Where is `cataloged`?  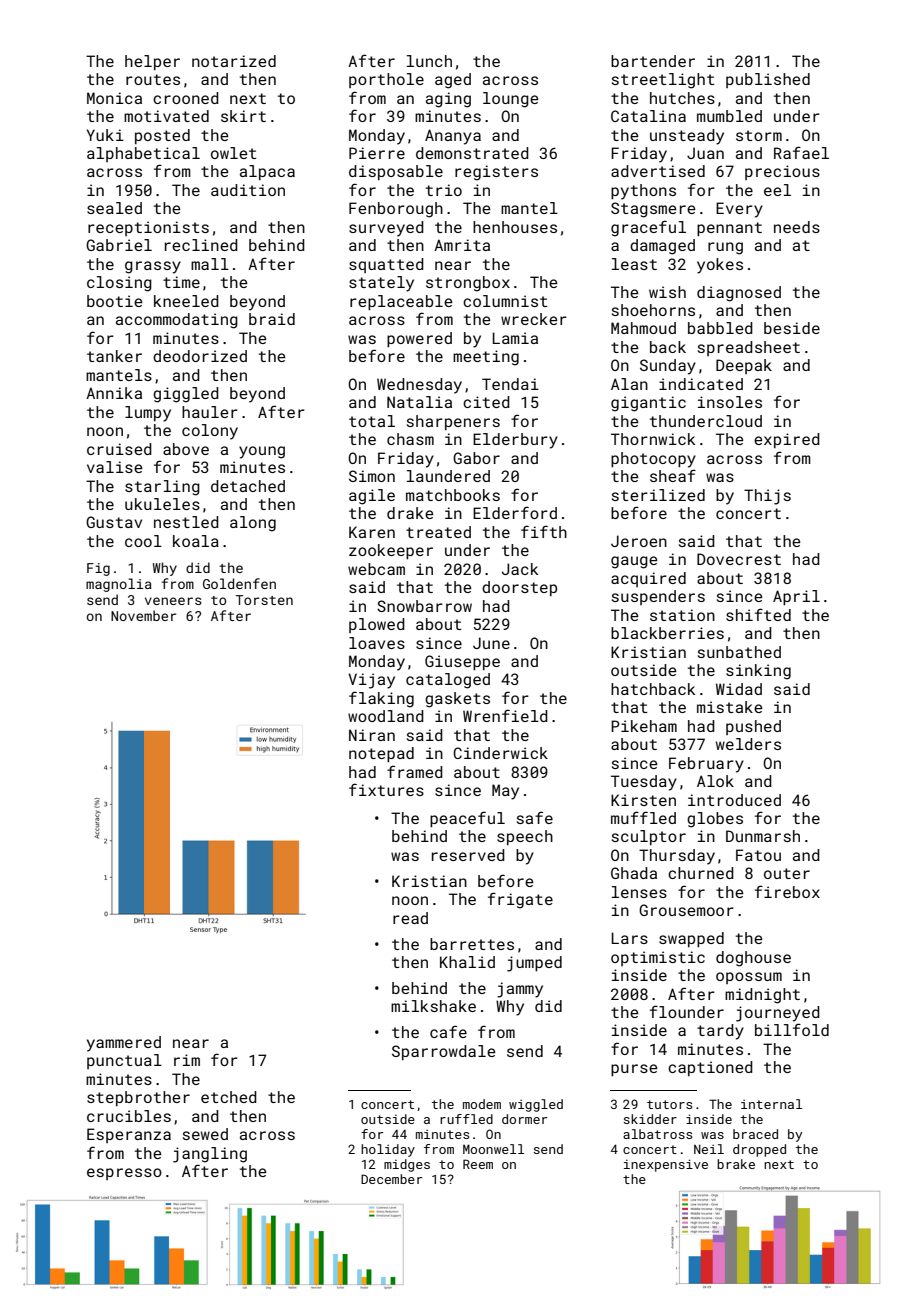
cataloged is located at coordinates (448, 681).
